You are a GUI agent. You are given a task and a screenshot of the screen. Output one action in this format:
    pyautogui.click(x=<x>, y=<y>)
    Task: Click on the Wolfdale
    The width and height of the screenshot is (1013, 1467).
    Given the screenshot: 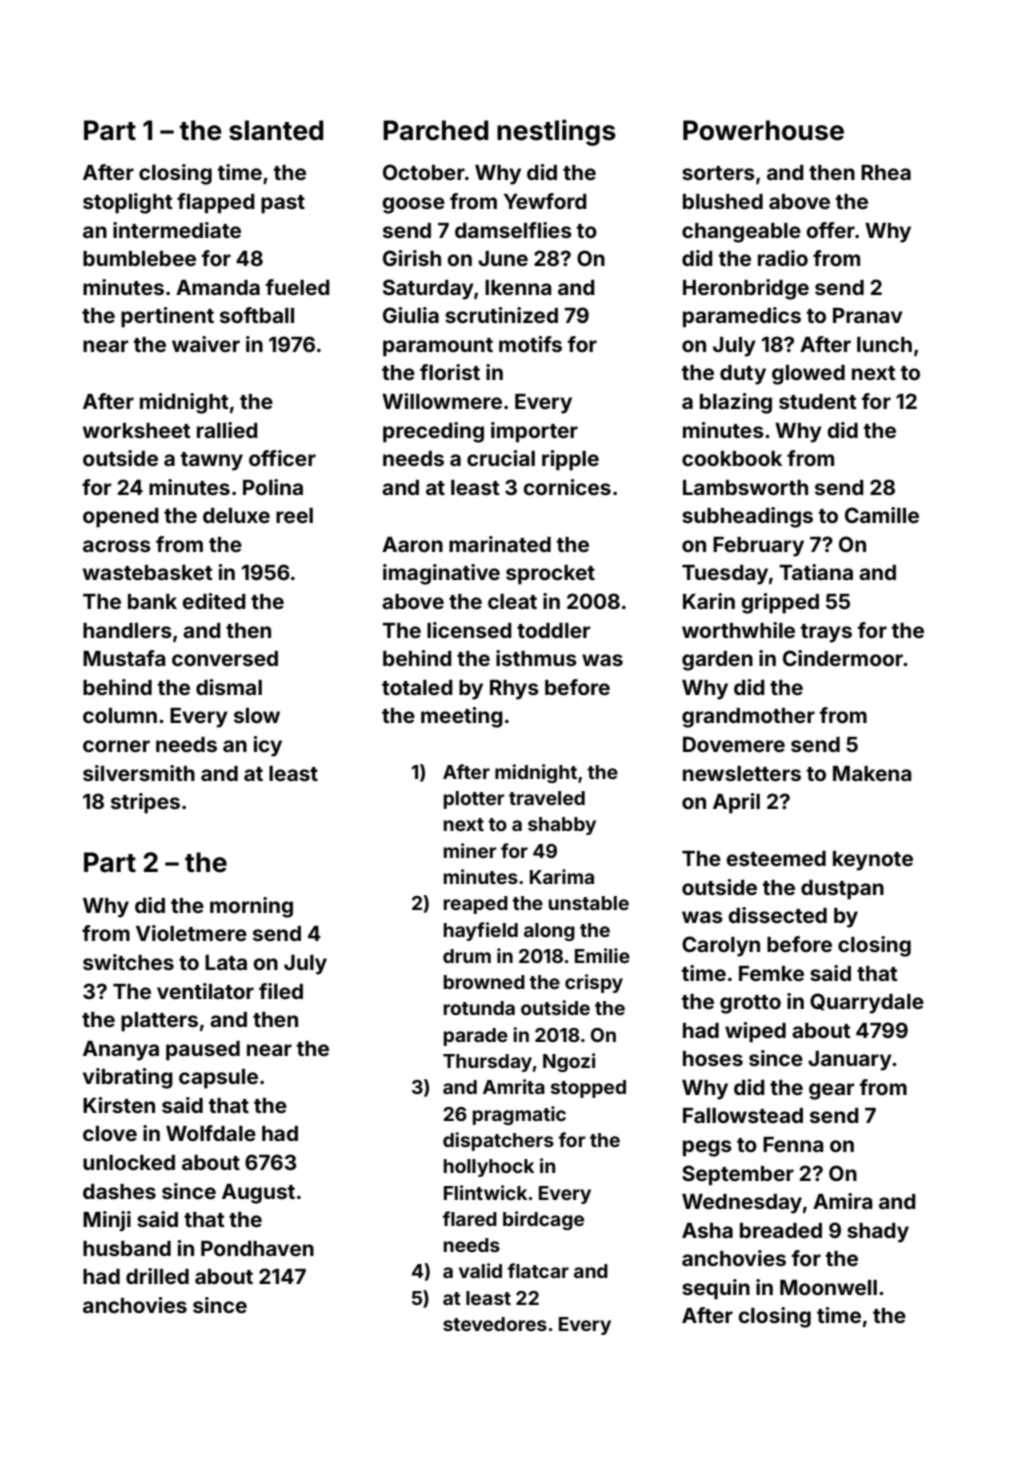 What is the action you would take?
    pyautogui.click(x=211, y=1133)
